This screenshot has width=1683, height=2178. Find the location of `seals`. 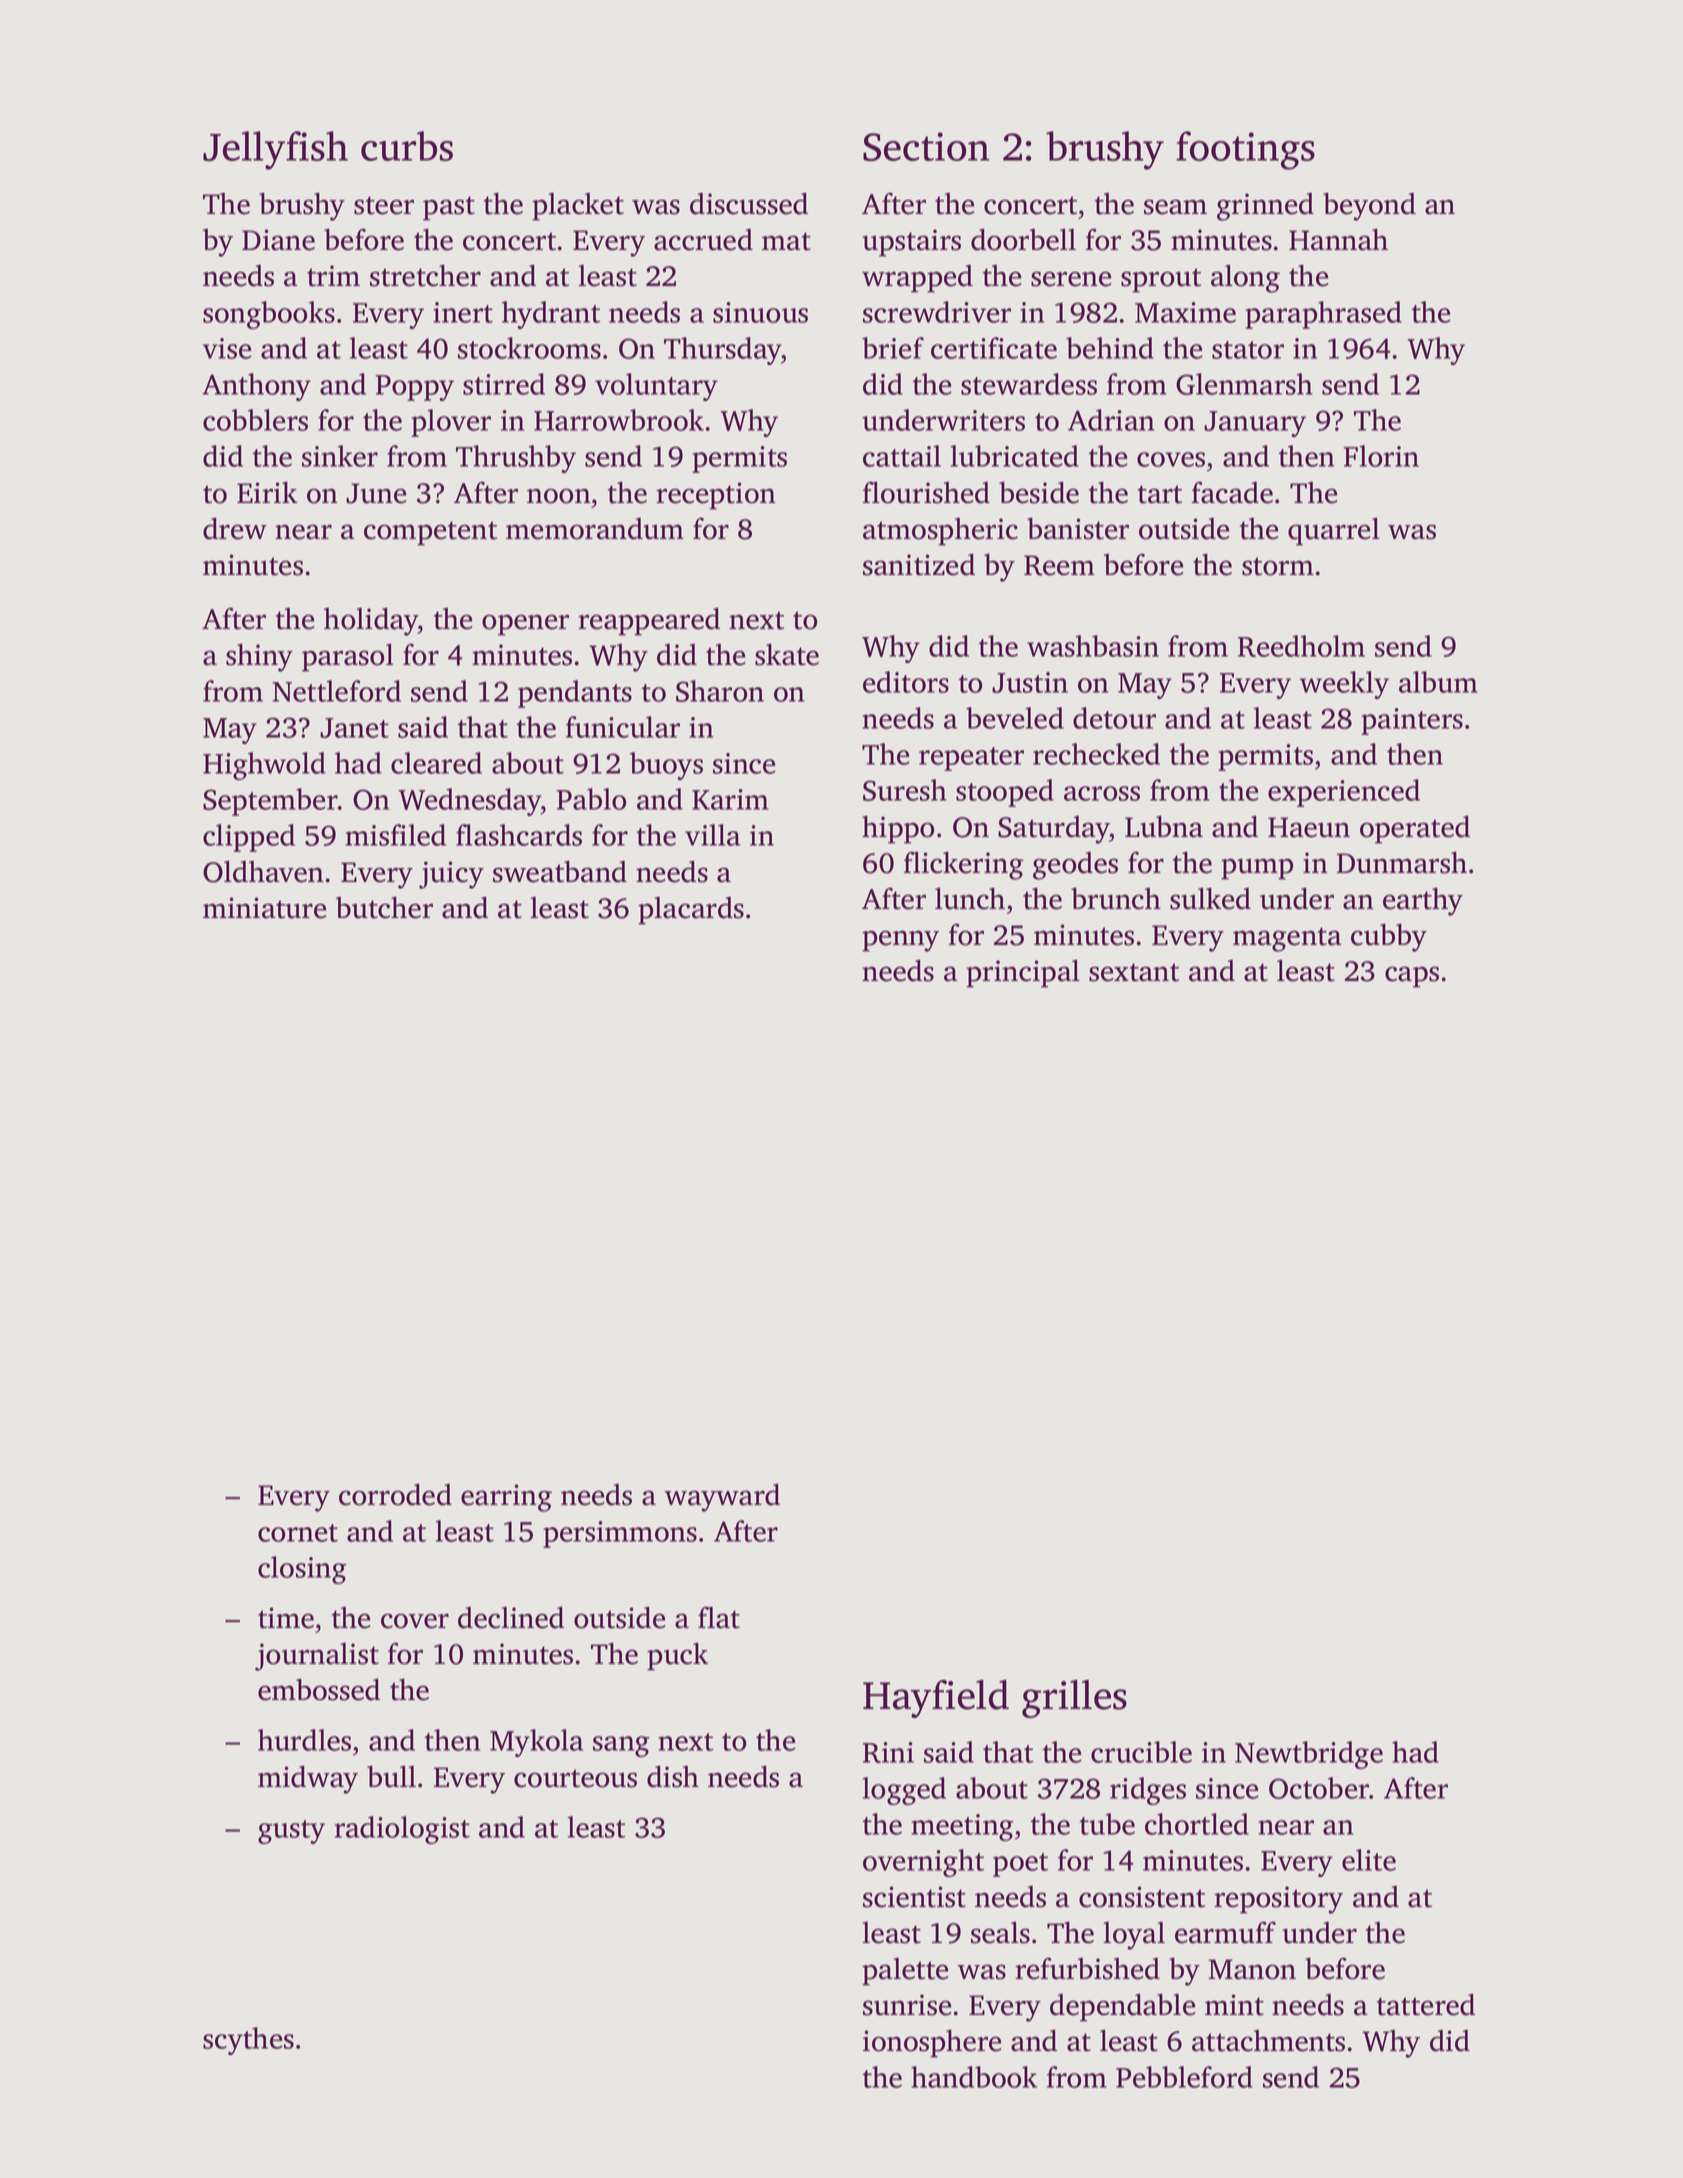

seals is located at coordinates (1000, 1932).
